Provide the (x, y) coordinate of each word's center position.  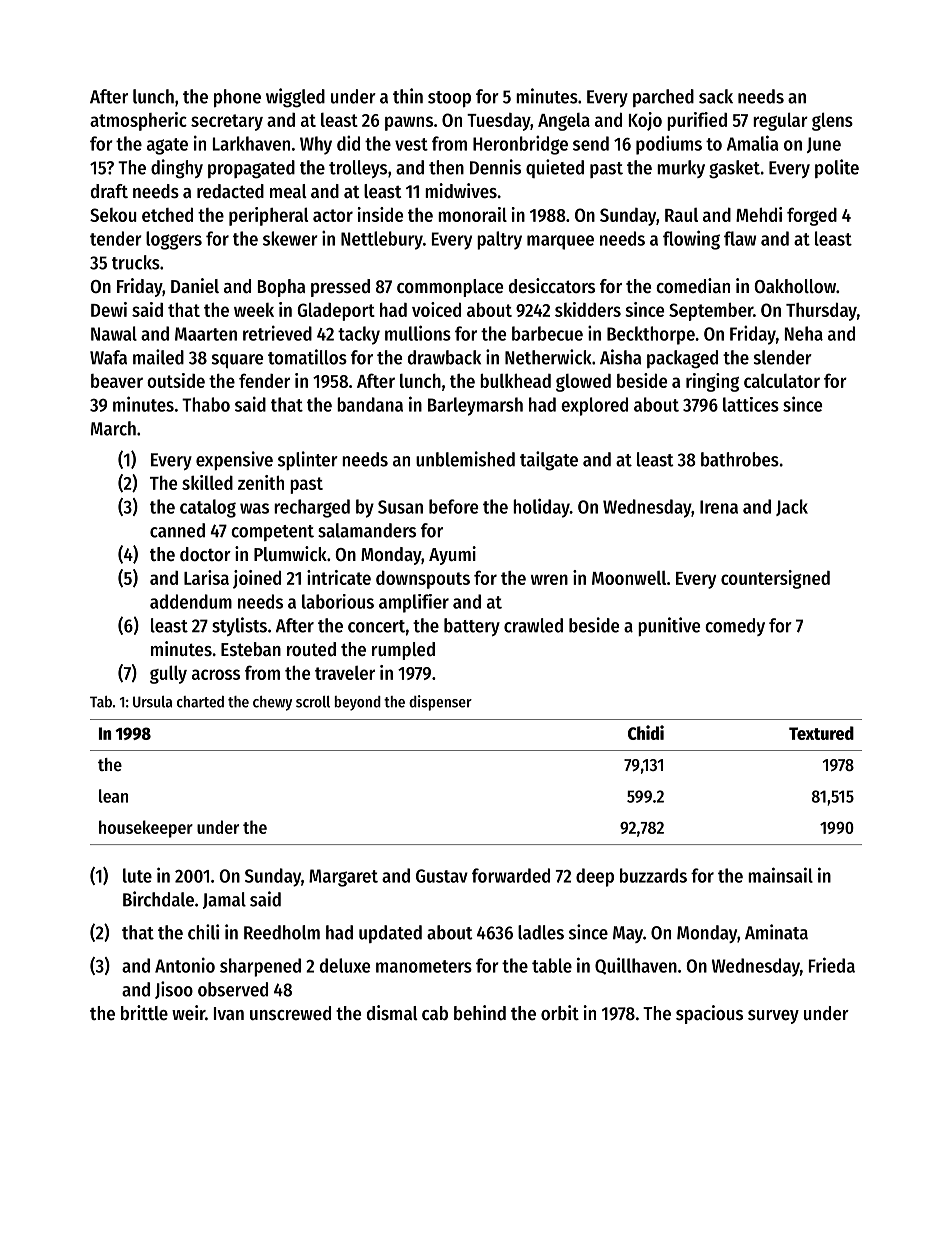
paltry (499, 240)
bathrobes (740, 459)
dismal (392, 1013)
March (113, 428)
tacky (359, 335)
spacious (709, 1014)
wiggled (295, 98)
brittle (144, 1013)
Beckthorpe (651, 335)
